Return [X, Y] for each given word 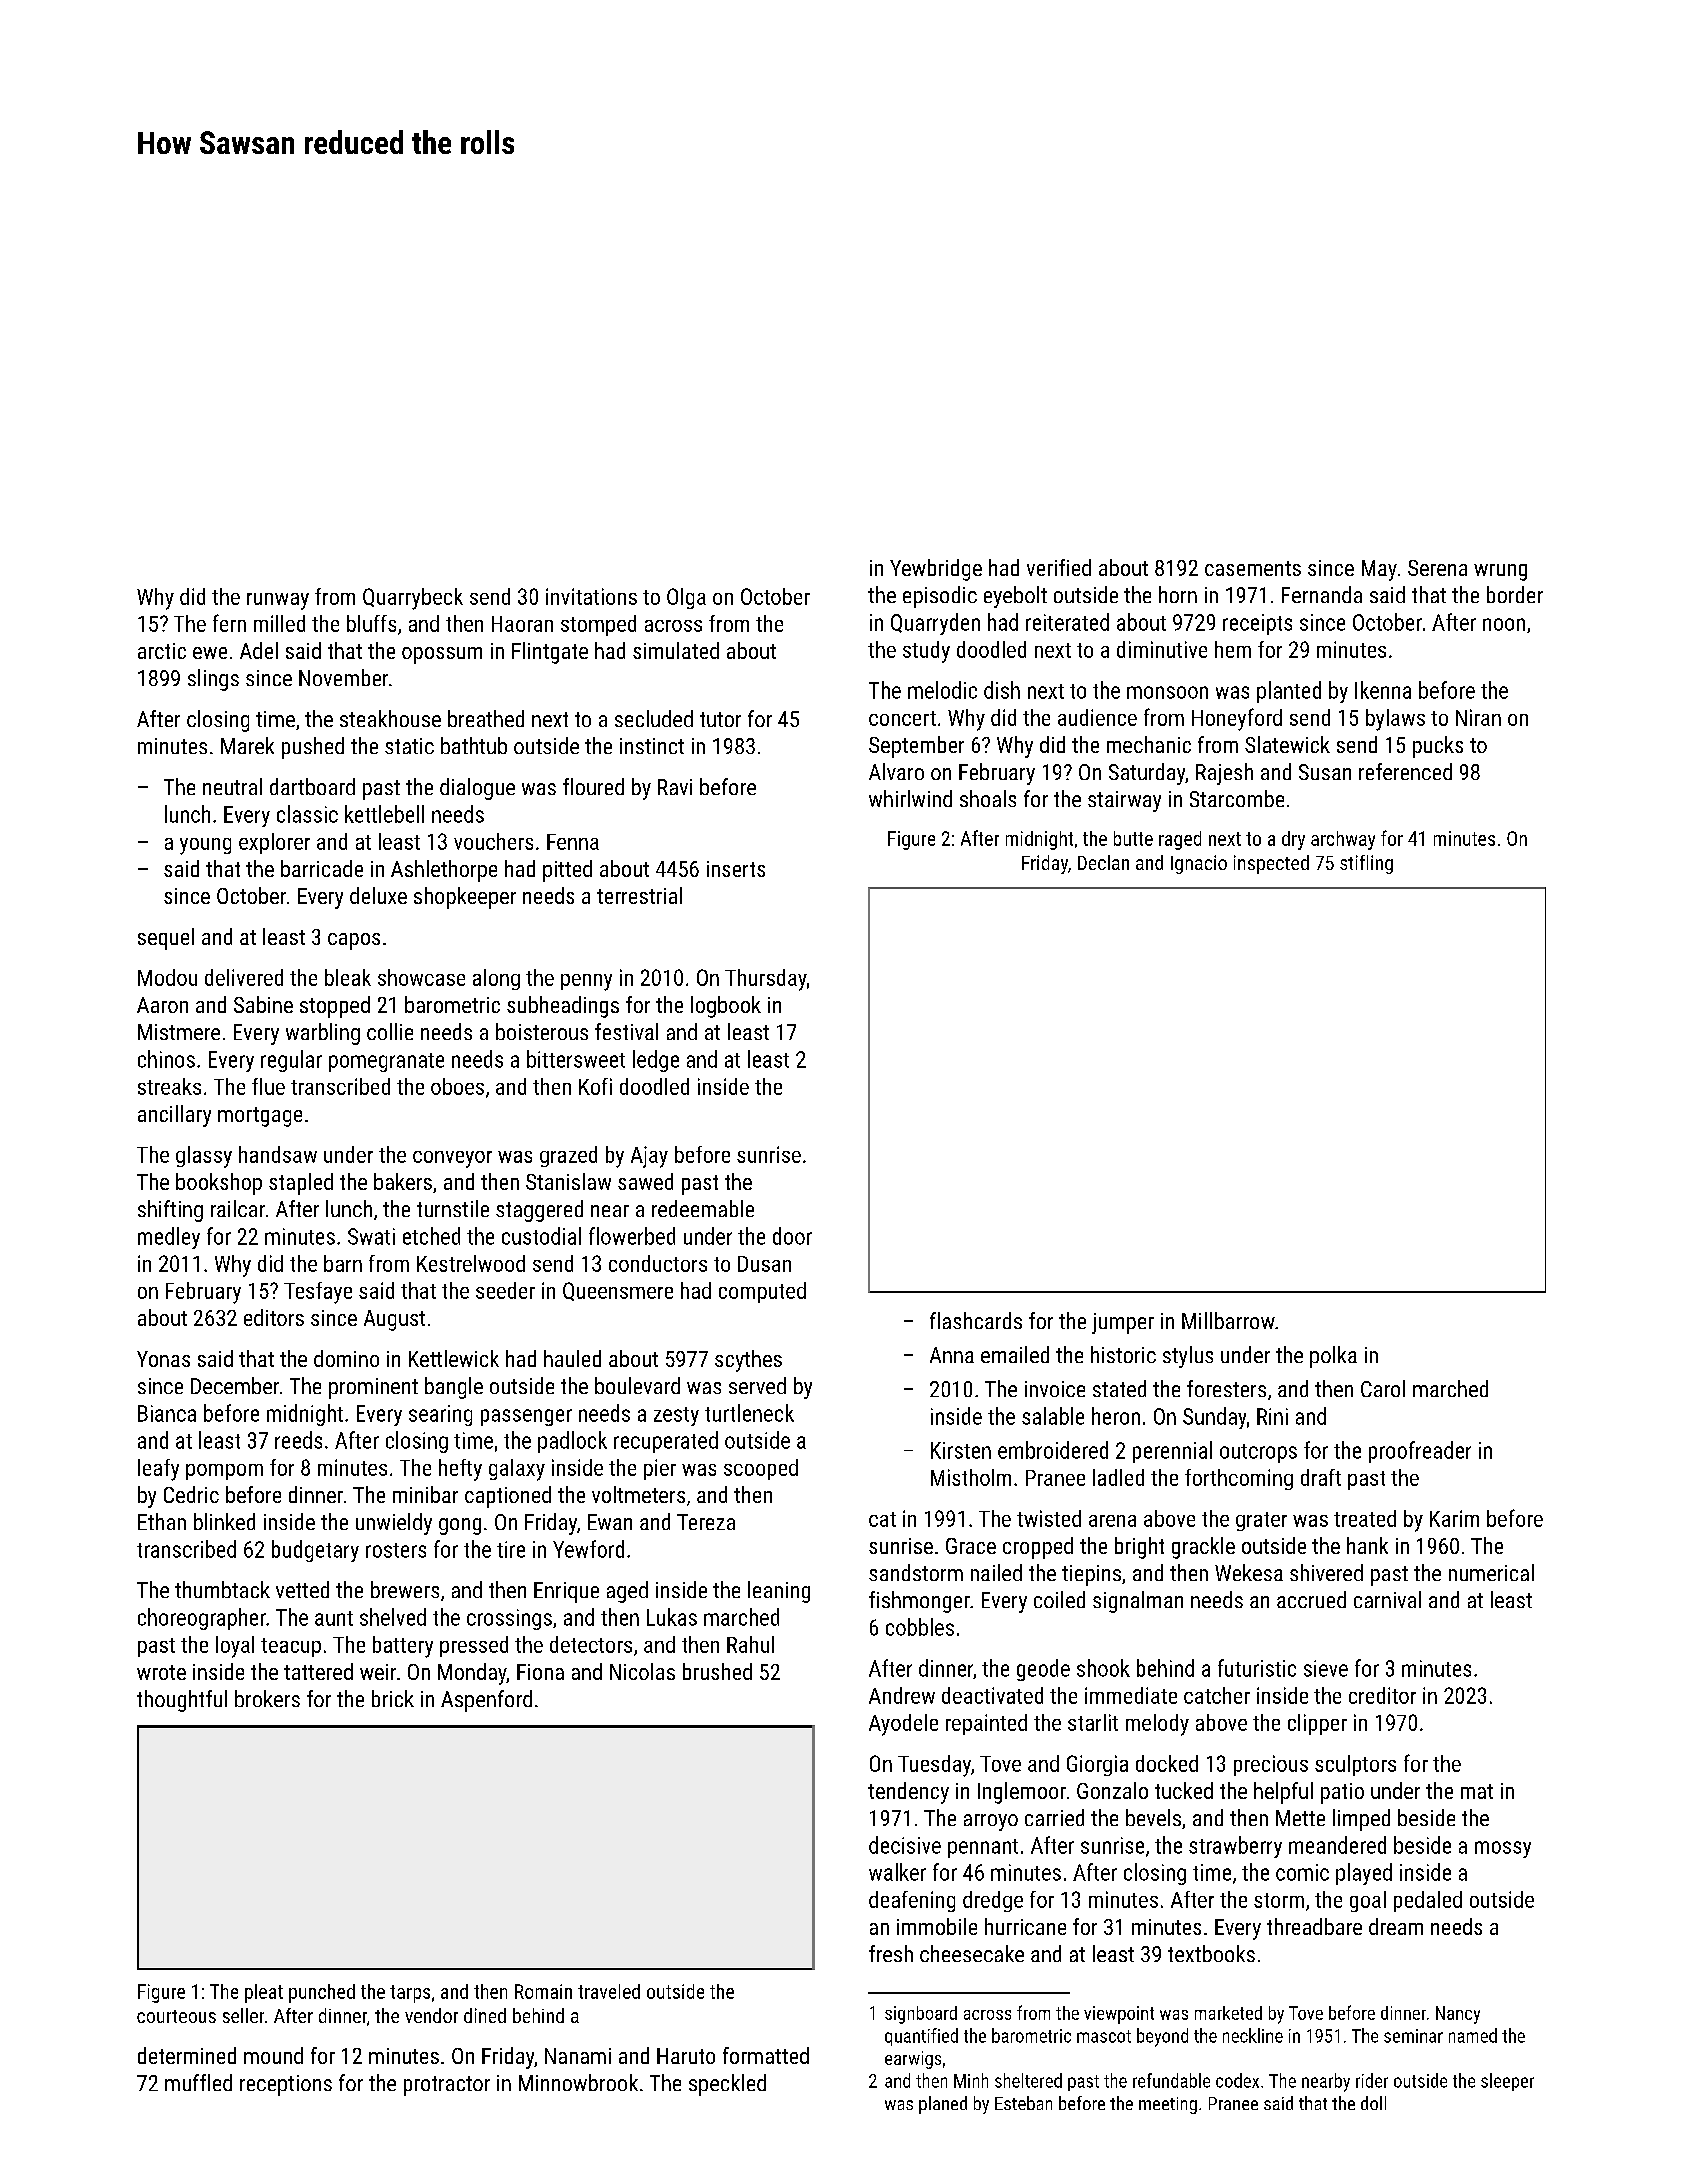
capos [354, 941]
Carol [1383, 1388]
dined [485, 2015]
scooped [761, 1469]
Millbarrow [1228, 1320]
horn [1178, 594]
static [409, 746]
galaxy [517, 1470]
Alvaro [896, 771]
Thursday [766, 980]
